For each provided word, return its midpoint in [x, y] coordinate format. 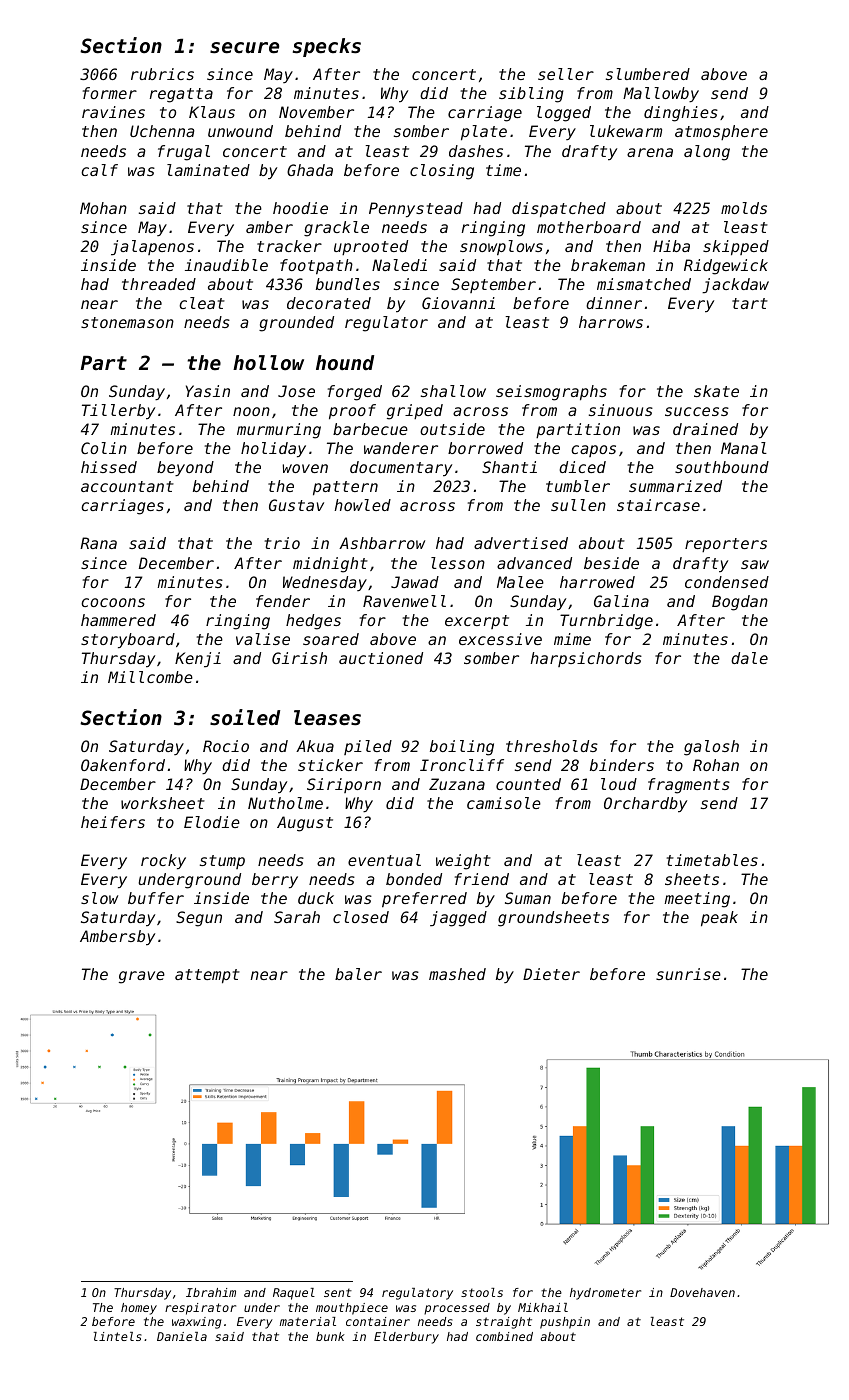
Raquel [294, 1294]
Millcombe [150, 677]
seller [566, 74]
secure [244, 48]
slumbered [648, 74]
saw [755, 564]
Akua [315, 746]
